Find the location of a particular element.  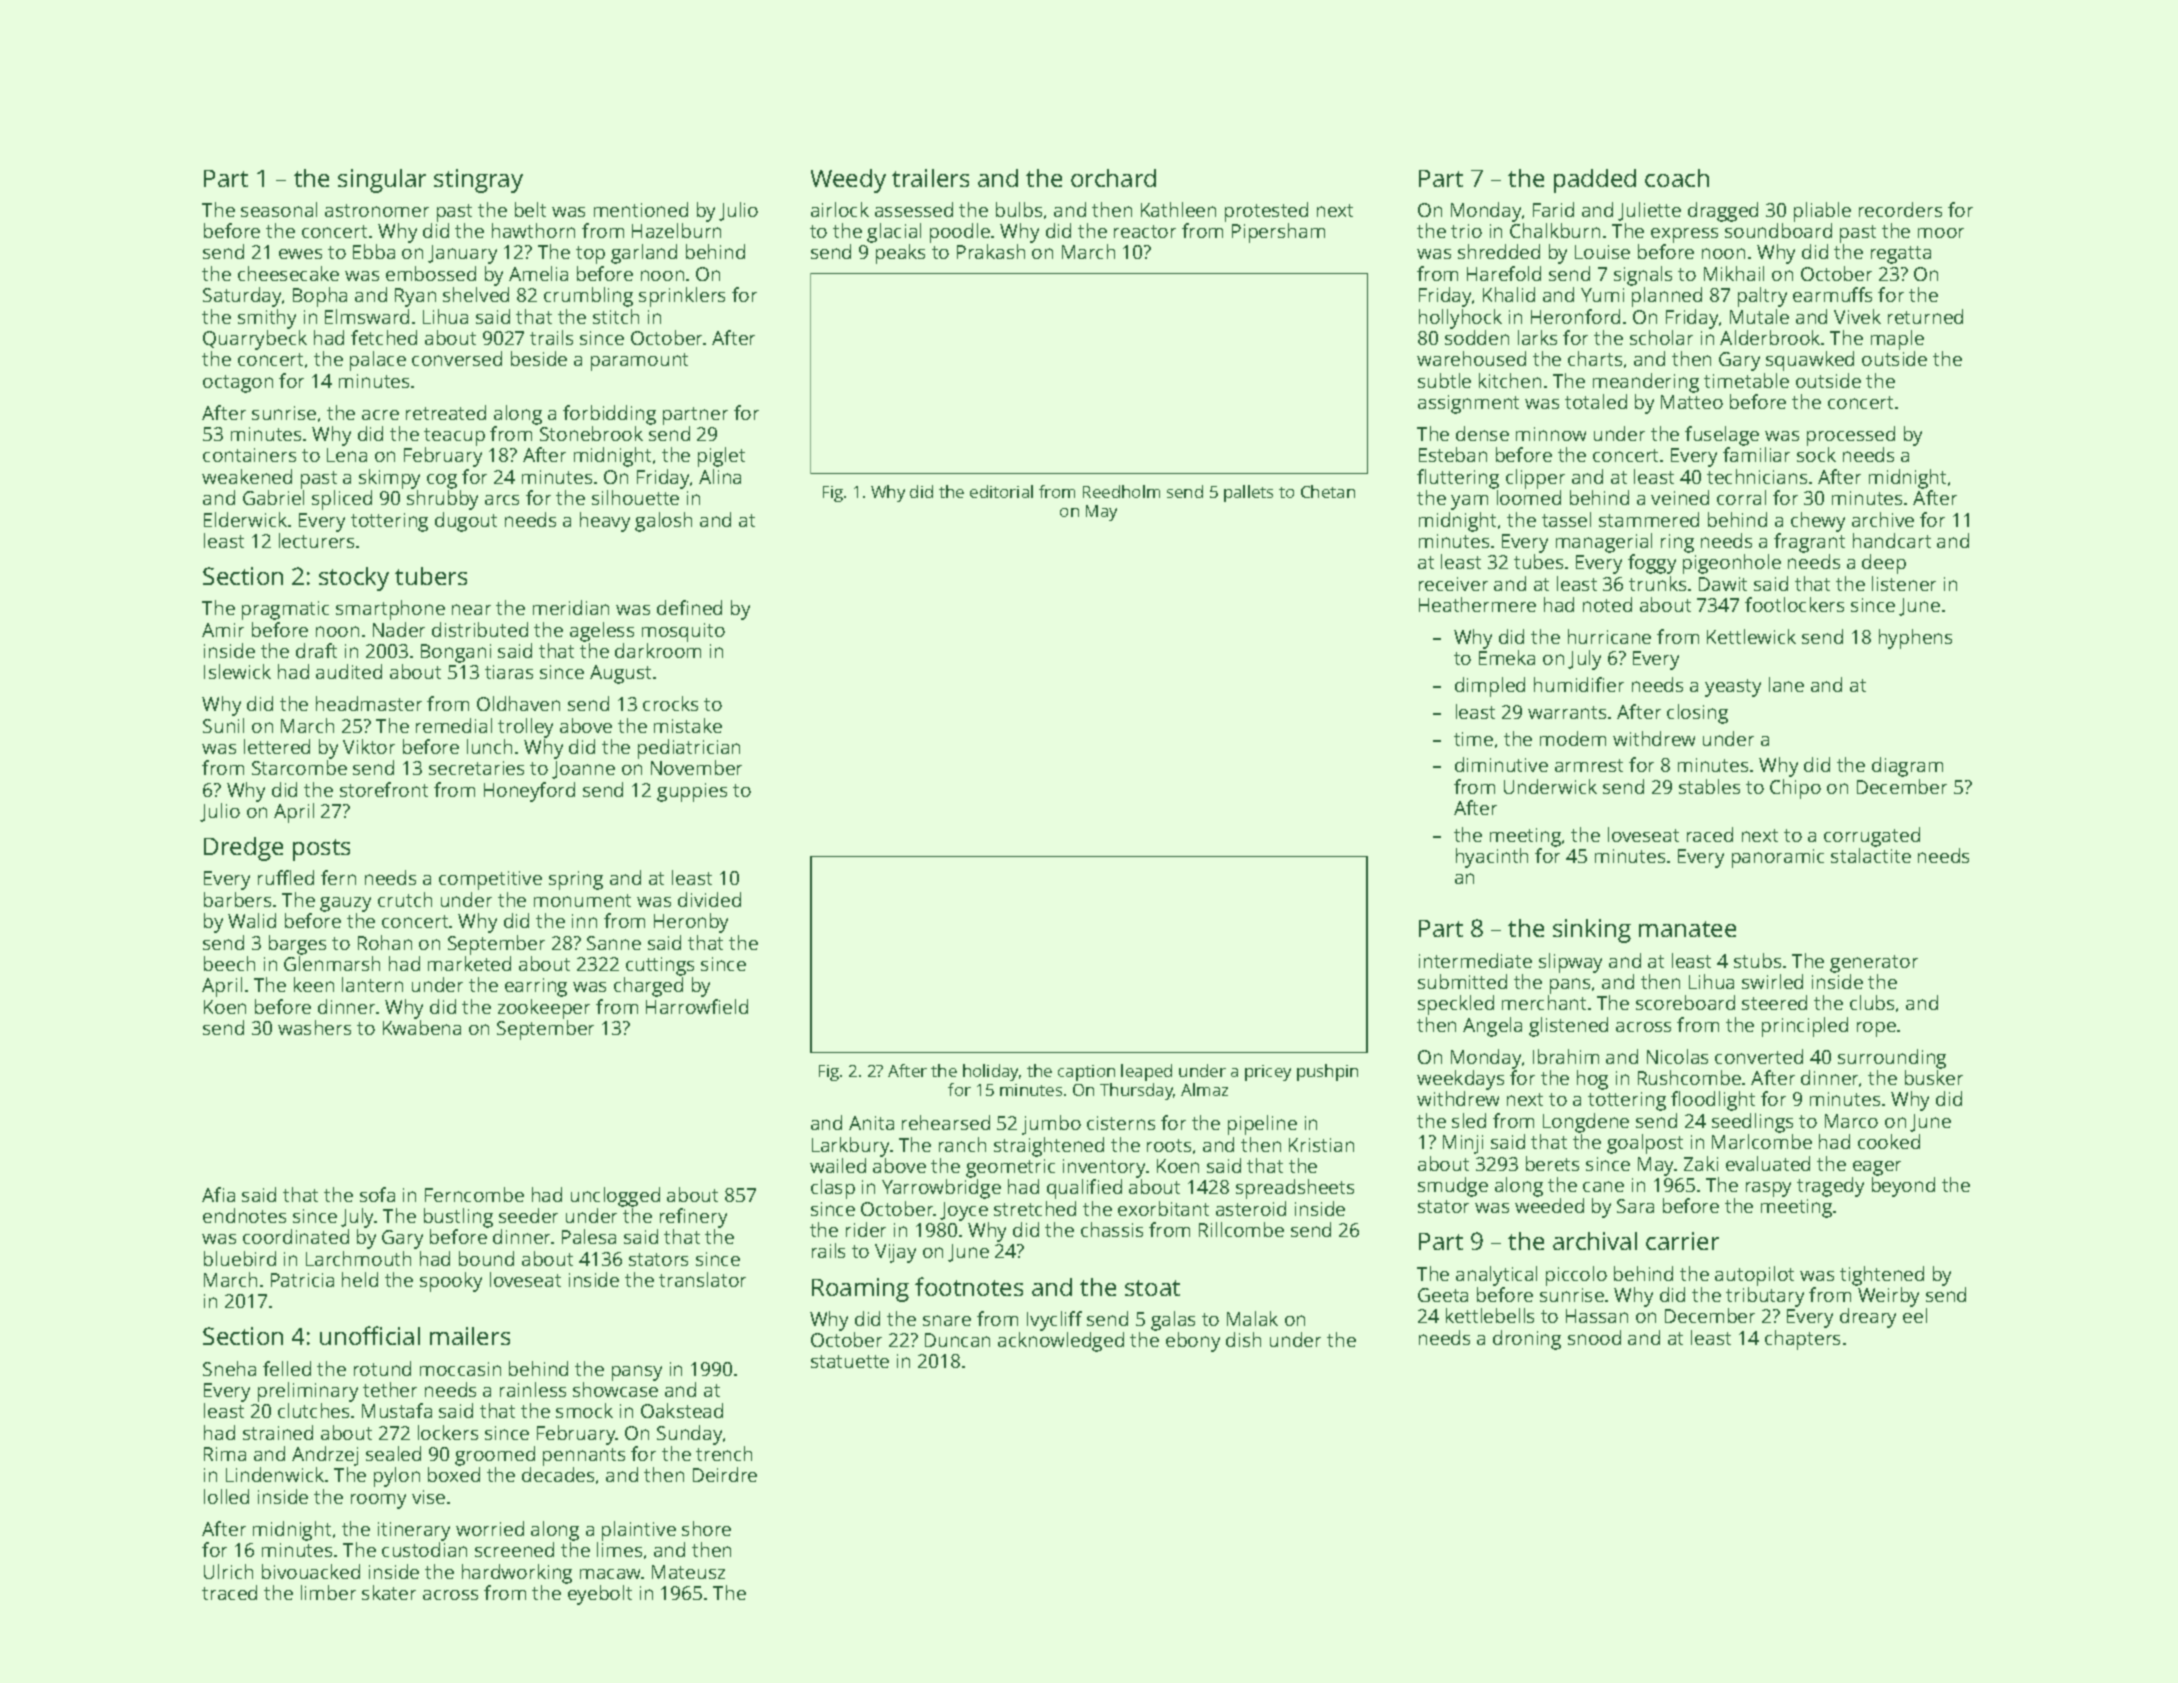

recorders is located at coordinates (1900, 209).
